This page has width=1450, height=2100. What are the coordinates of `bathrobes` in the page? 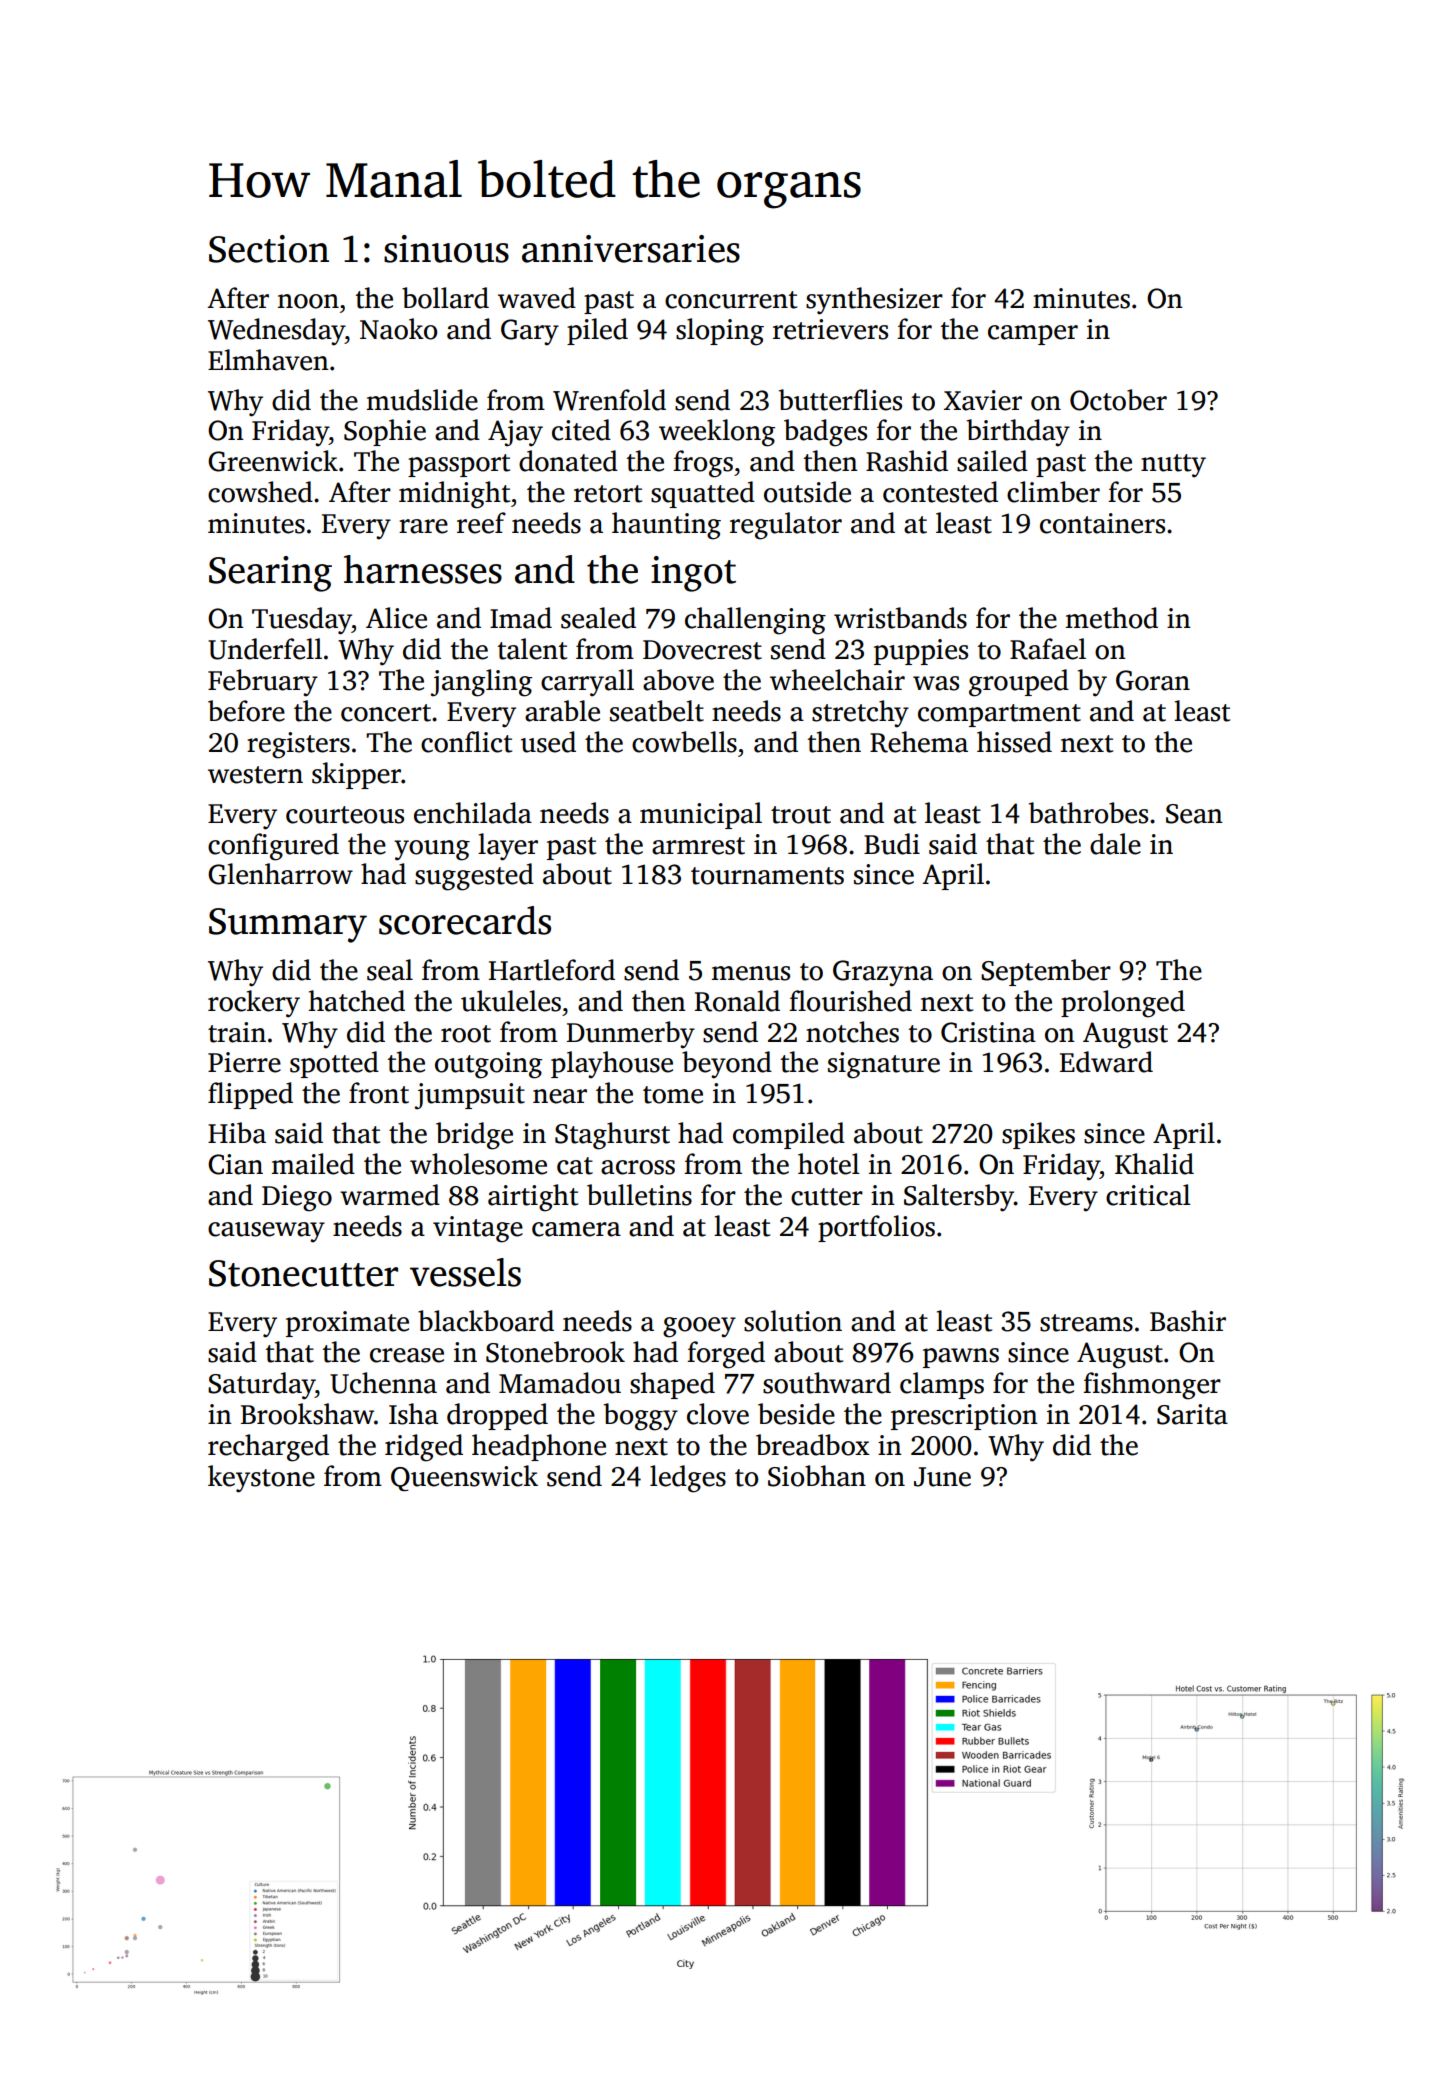 It's located at (1088, 813).
